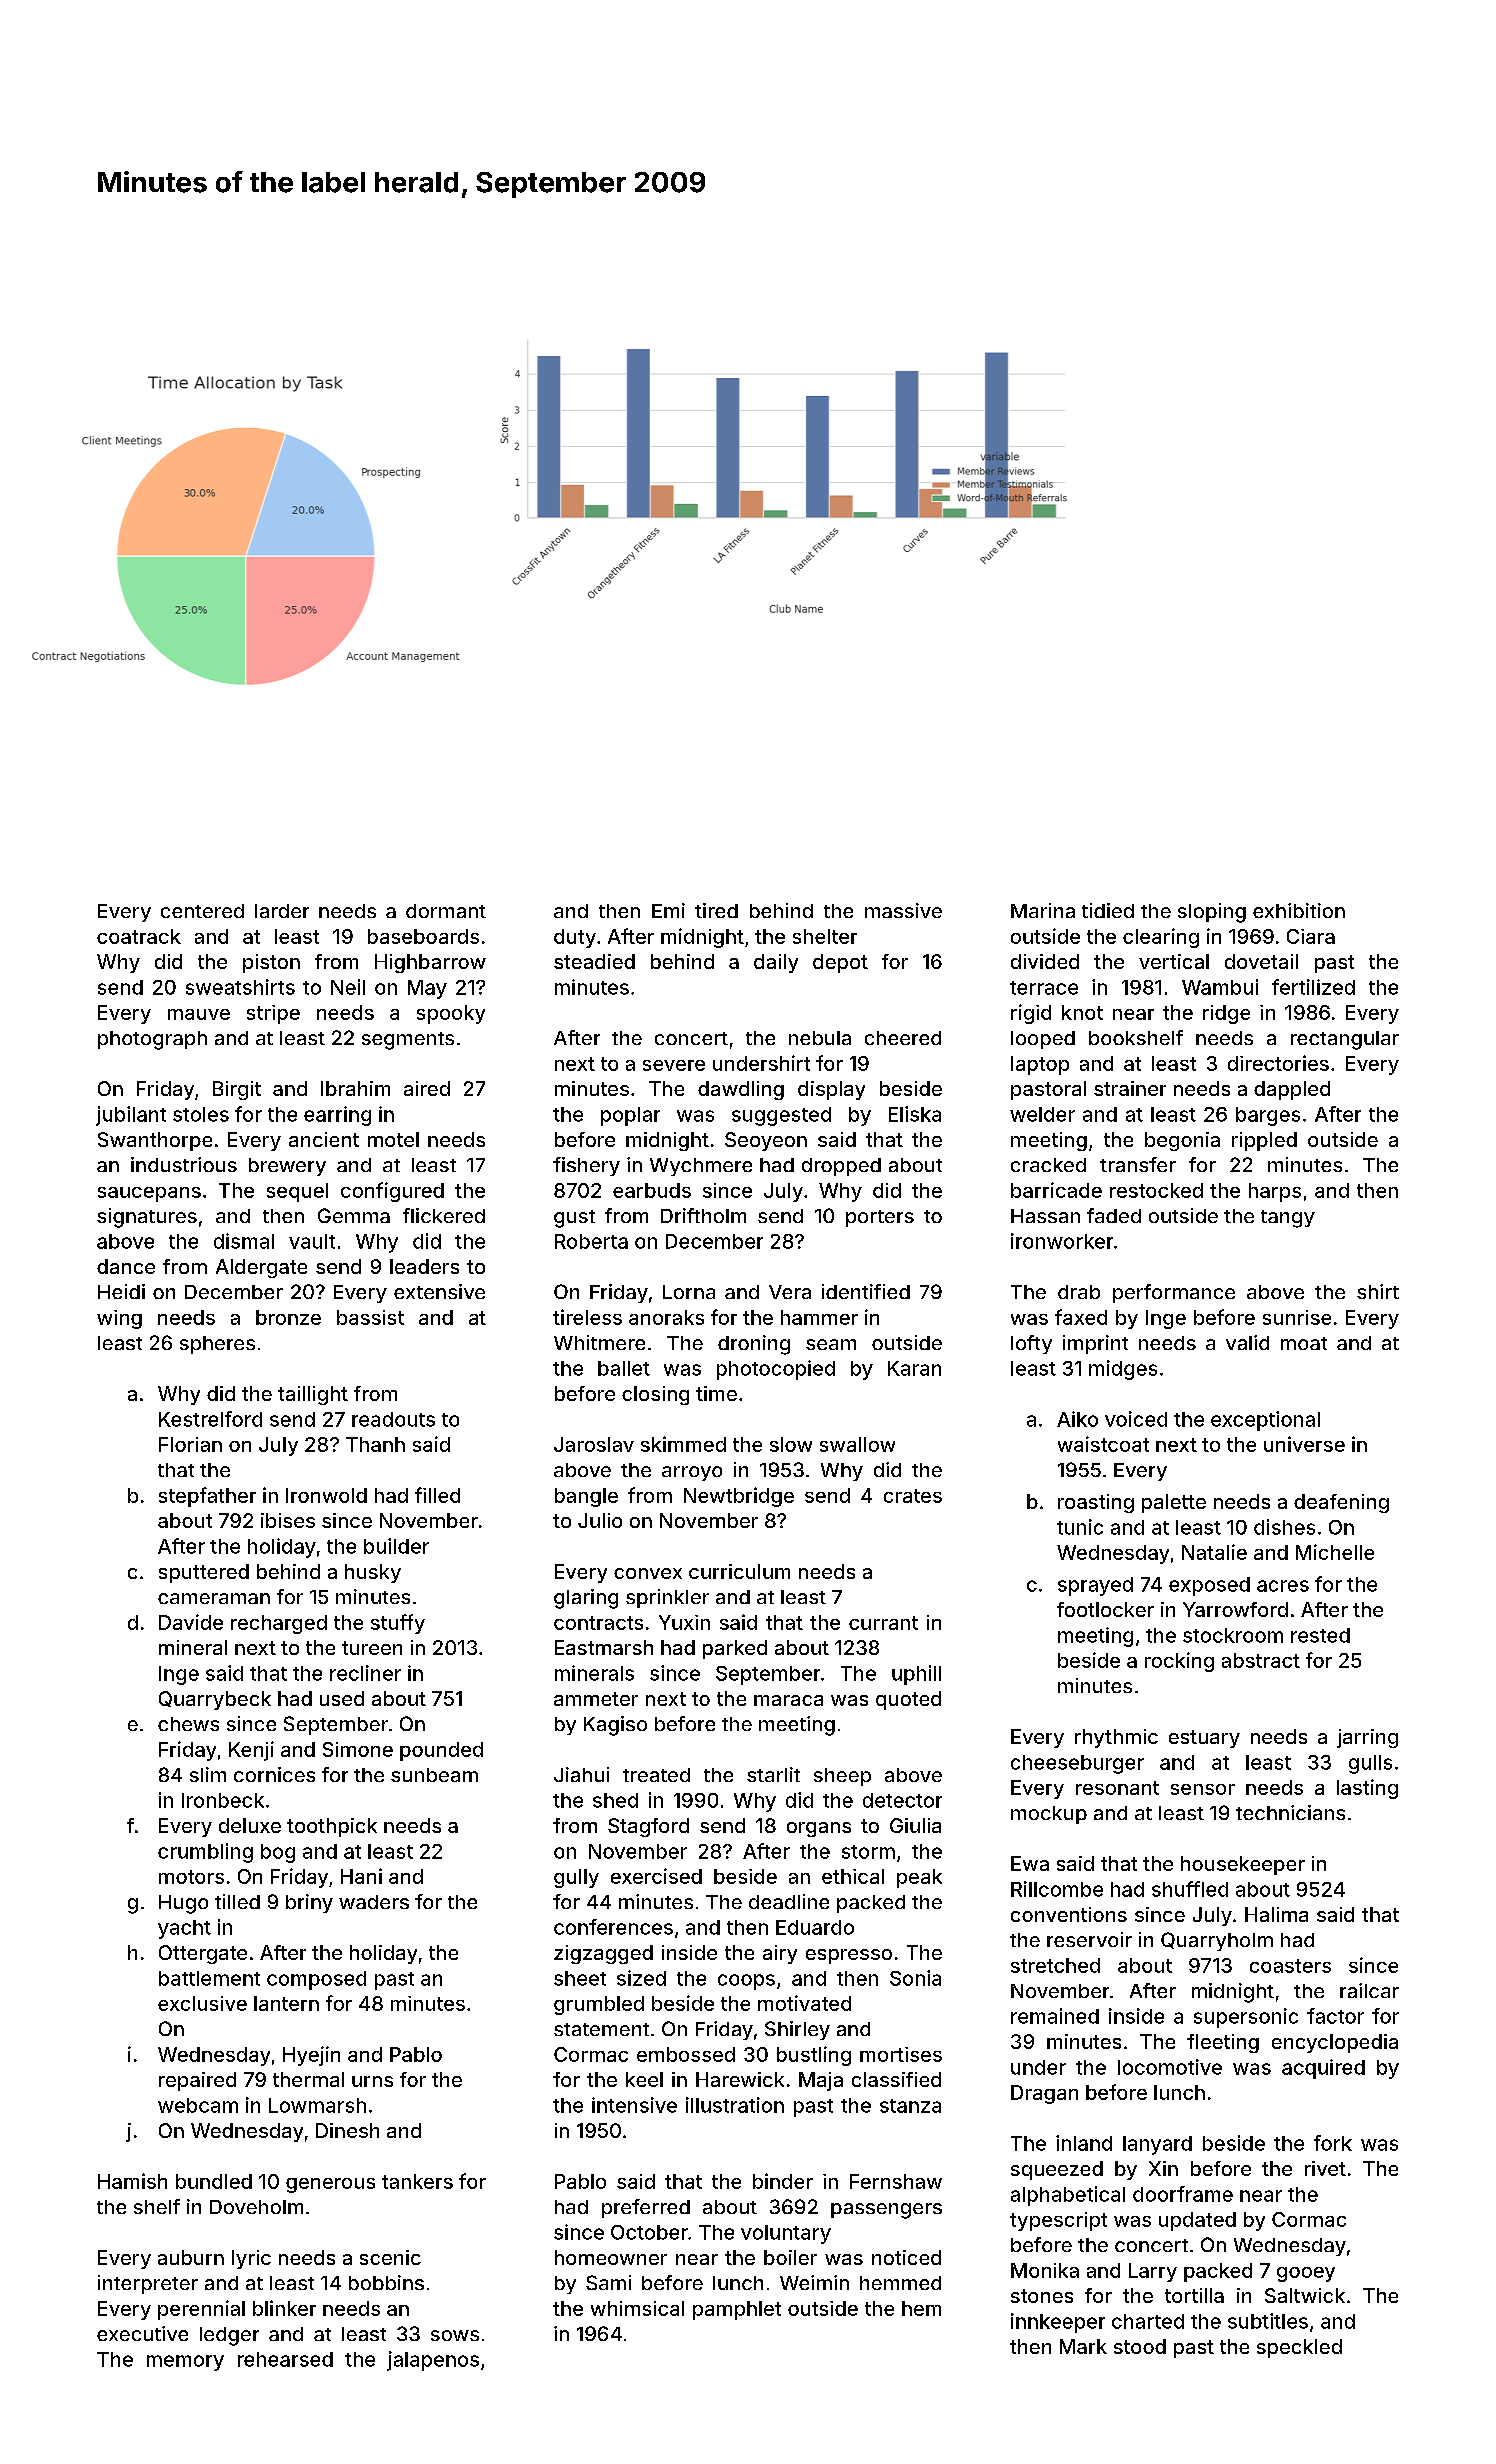 The height and width of the screenshot is (2464, 1496). What do you see at coordinates (1292, 1090) in the screenshot?
I see `dappled` at bounding box center [1292, 1090].
